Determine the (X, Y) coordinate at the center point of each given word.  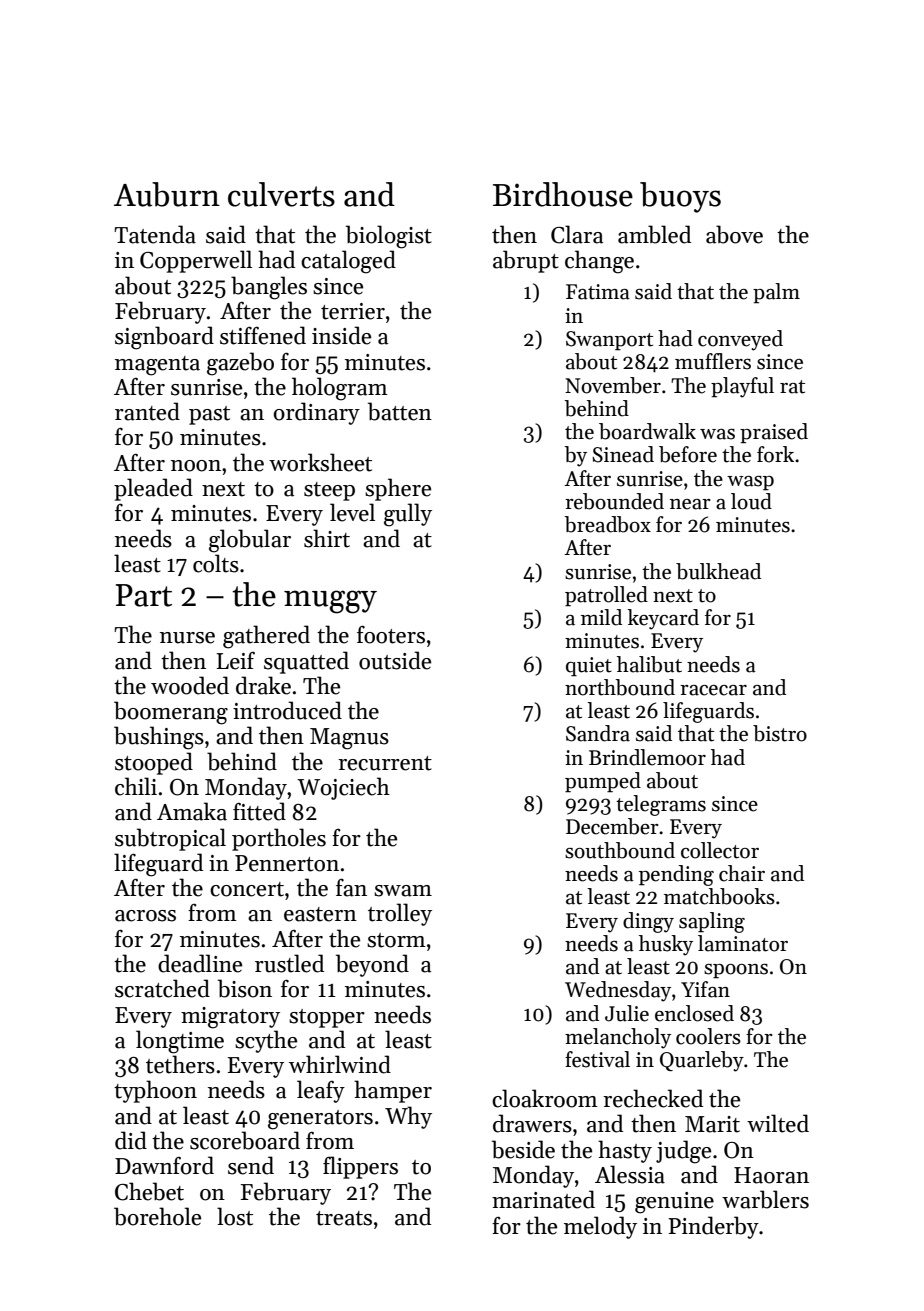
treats (344, 1218)
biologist (389, 237)
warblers (765, 1199)
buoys (680, 197)
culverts (281, 194)
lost (235, 1216)
